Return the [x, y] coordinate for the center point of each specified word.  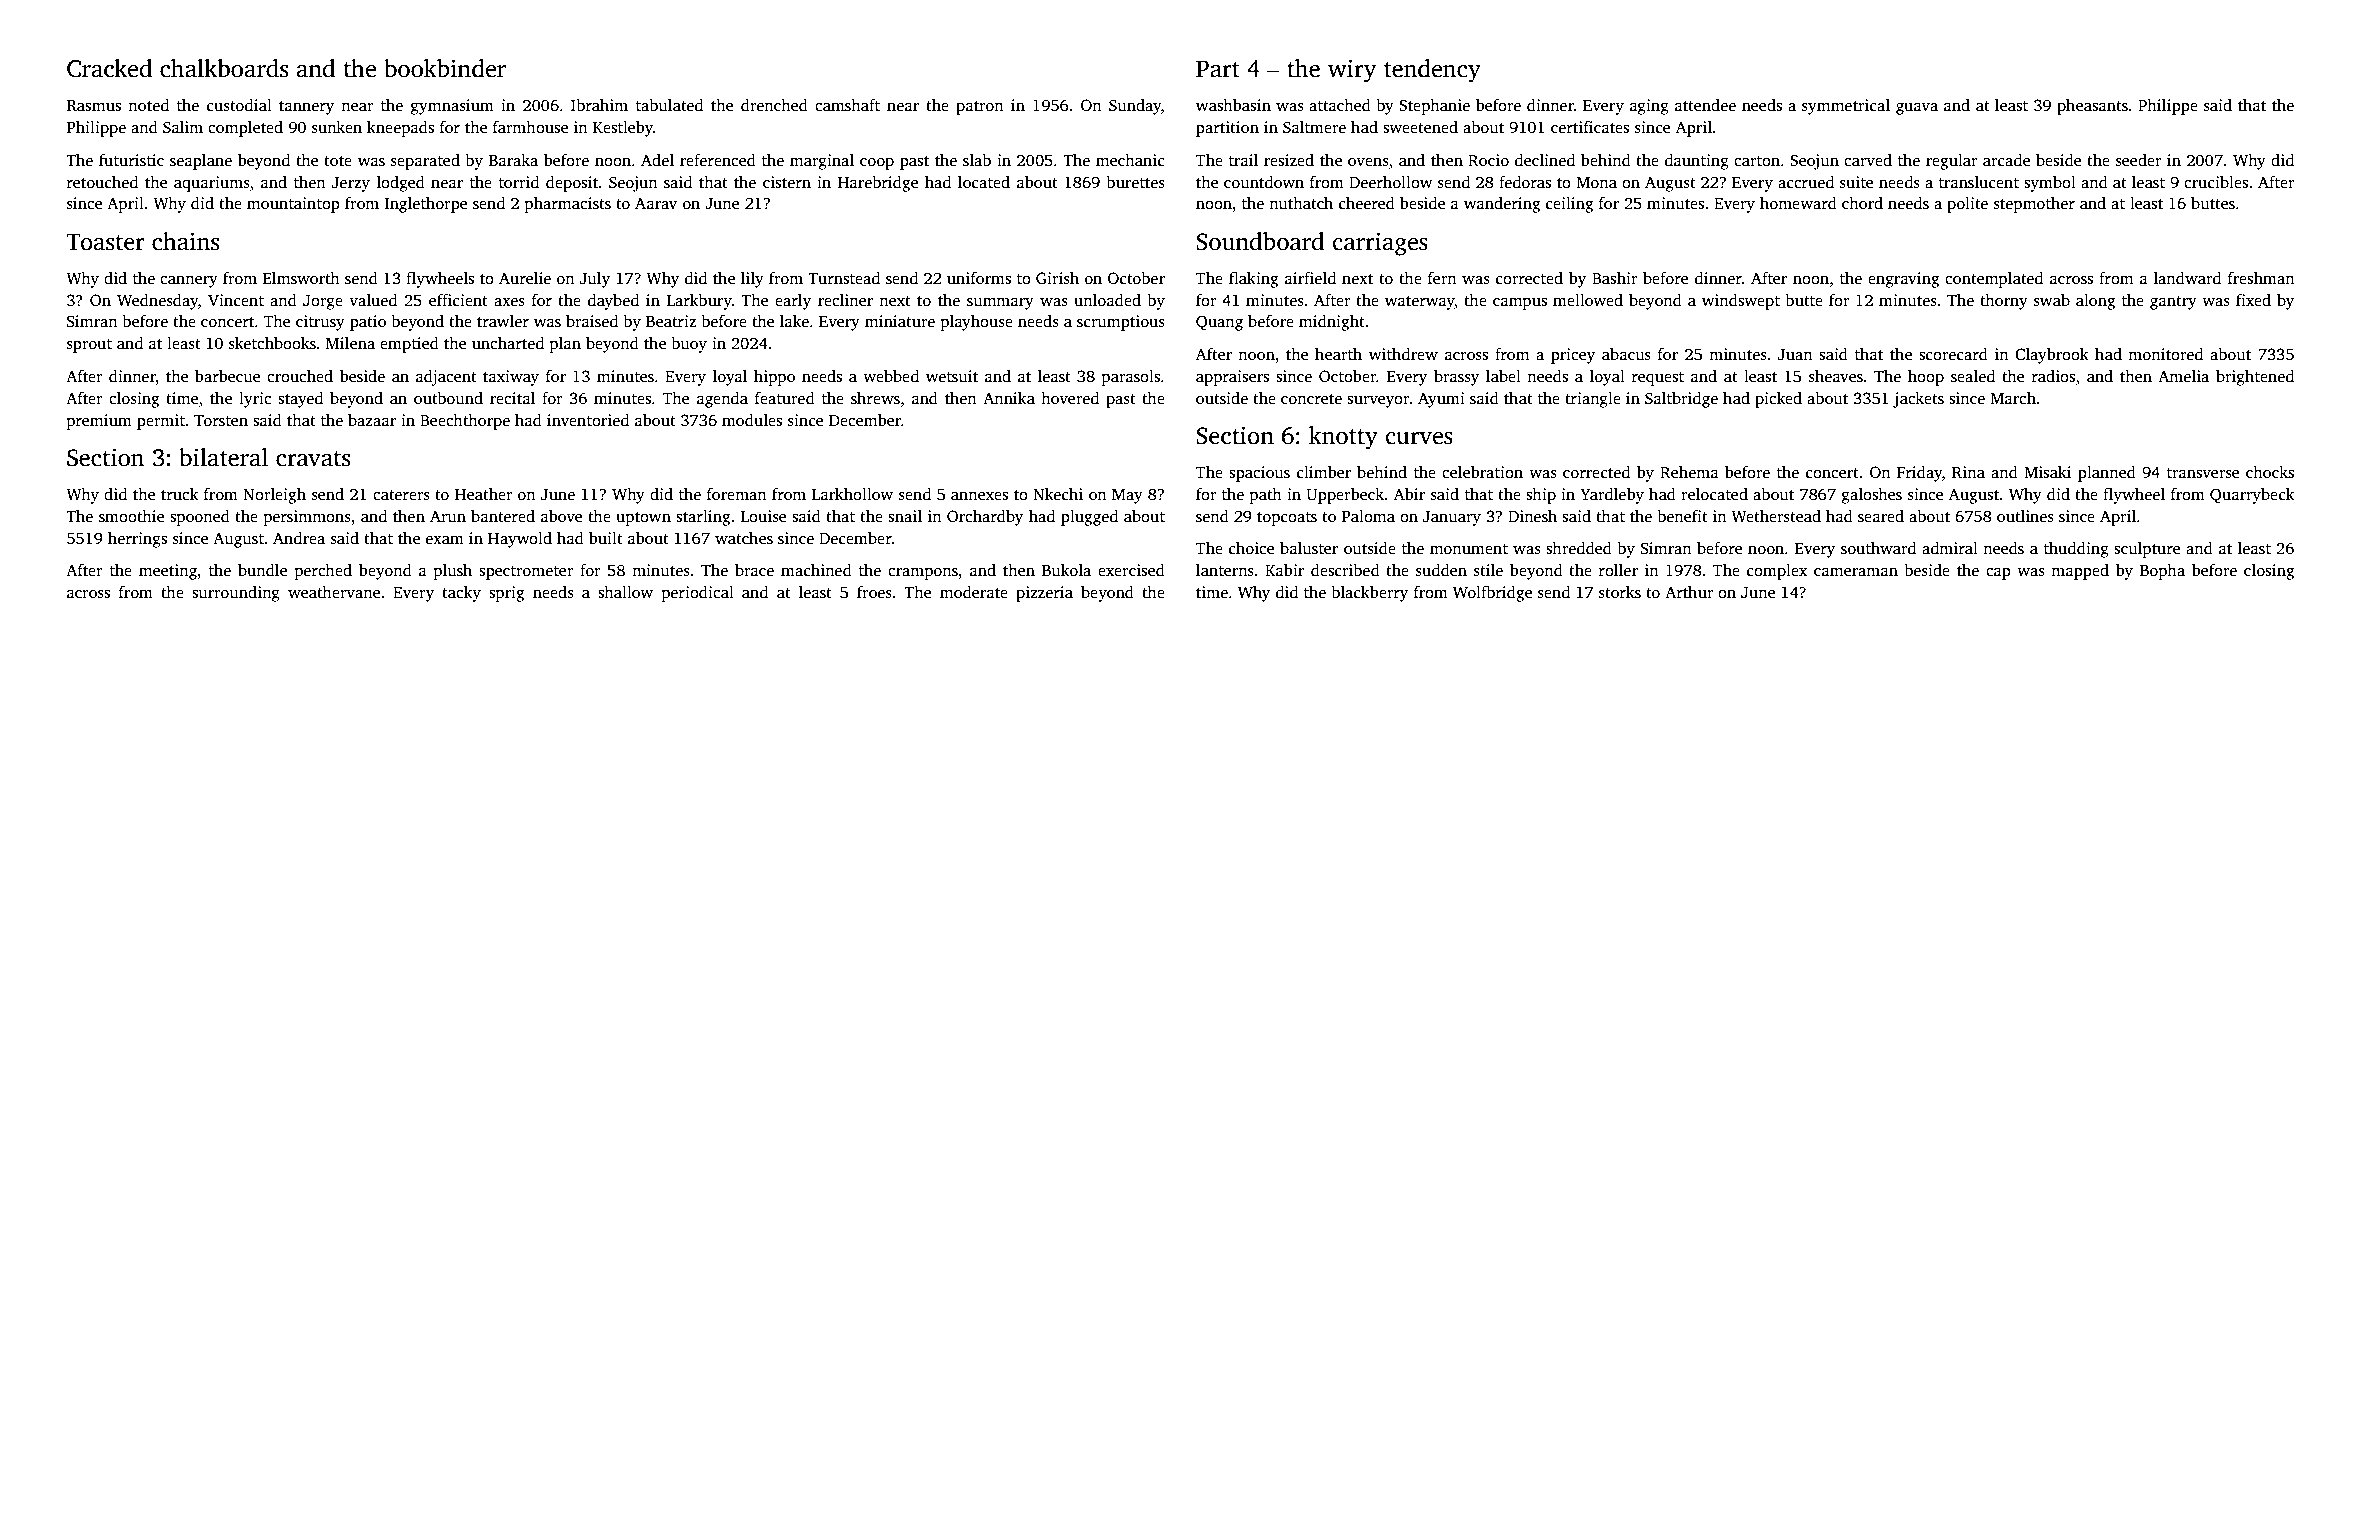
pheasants [2092, 107]
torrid [519, 182]
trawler [503, 321]
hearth [1338, 354]
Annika [1009, 398]
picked [1778, 400]
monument [1469, 549]
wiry [1352, 71]
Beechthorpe [465, 422]
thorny [2004, 302]
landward [2187, 278]
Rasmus [94, 106]
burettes [1135, 182]
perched [323, 572]
